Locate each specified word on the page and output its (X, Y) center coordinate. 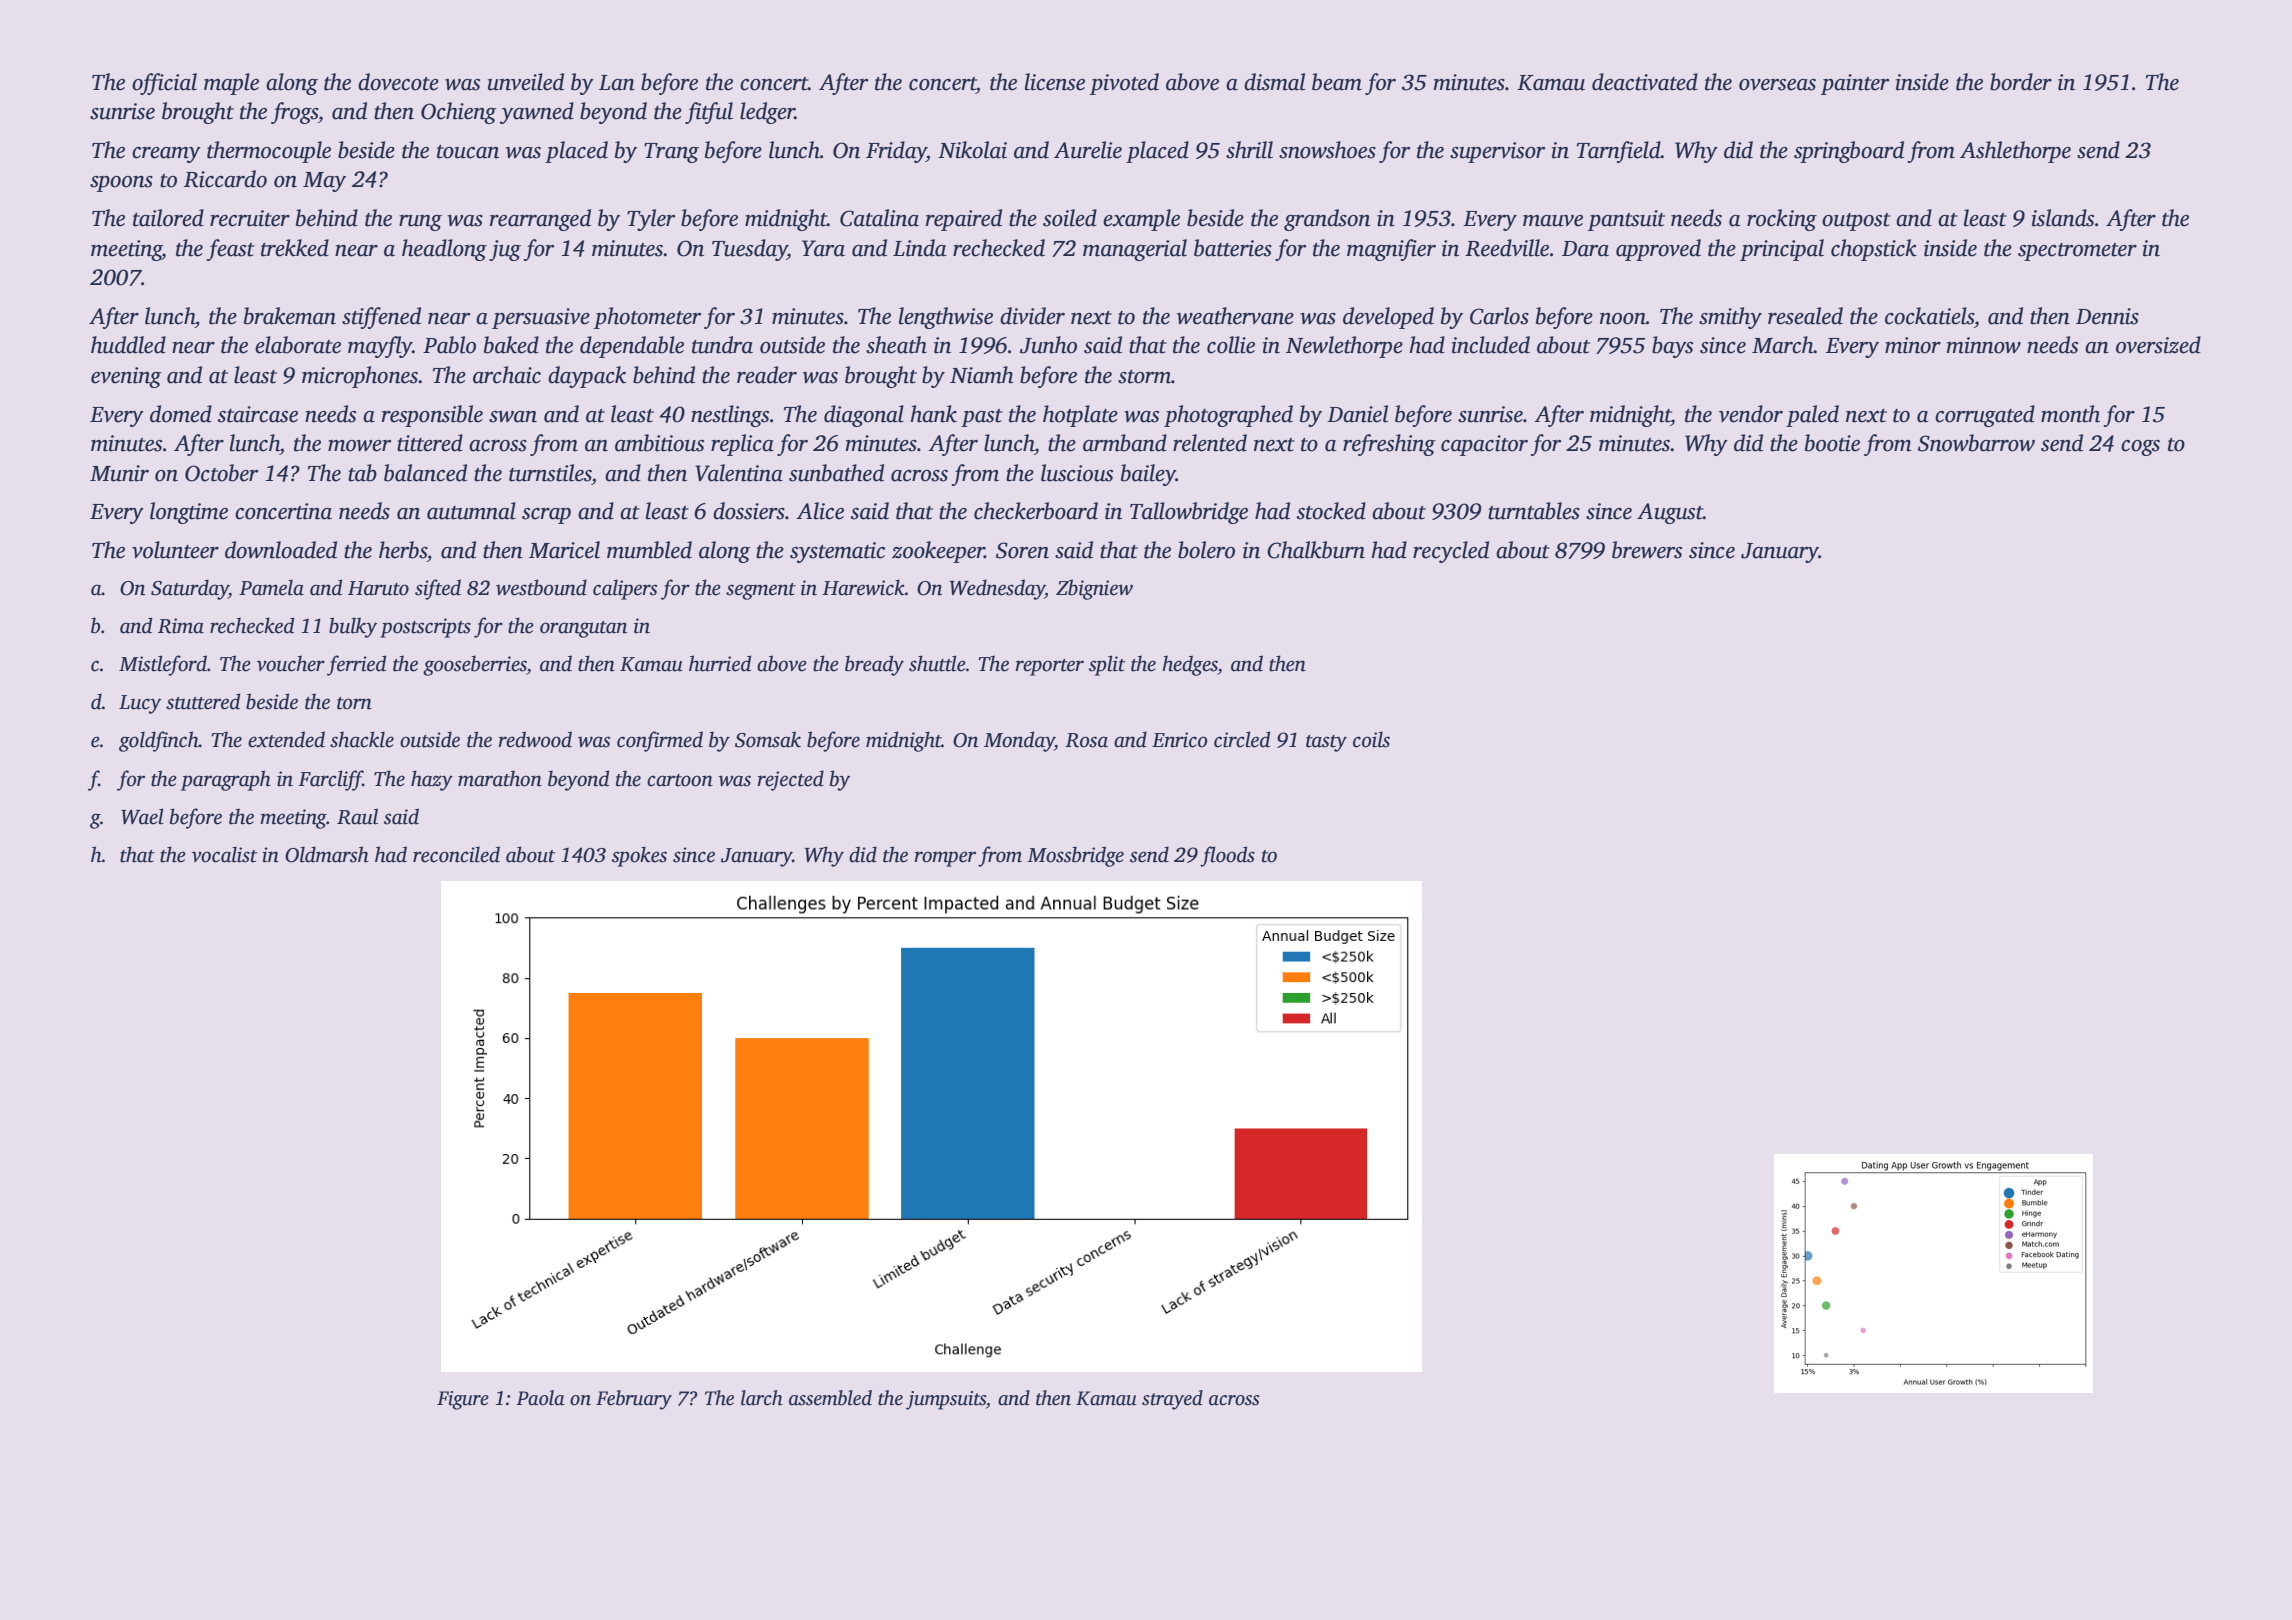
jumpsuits (946, 1400)
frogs (294, 113)
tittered (430, 443)
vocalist (224, 854)
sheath (896, 345)
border (2021, 82)
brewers (1647, 550)
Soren (1022, 550)
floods (1227, 856)
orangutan (583, 629)
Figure (463, 1400)
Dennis (2107, 316)
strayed (1172, 1400)
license (1055, 82)
